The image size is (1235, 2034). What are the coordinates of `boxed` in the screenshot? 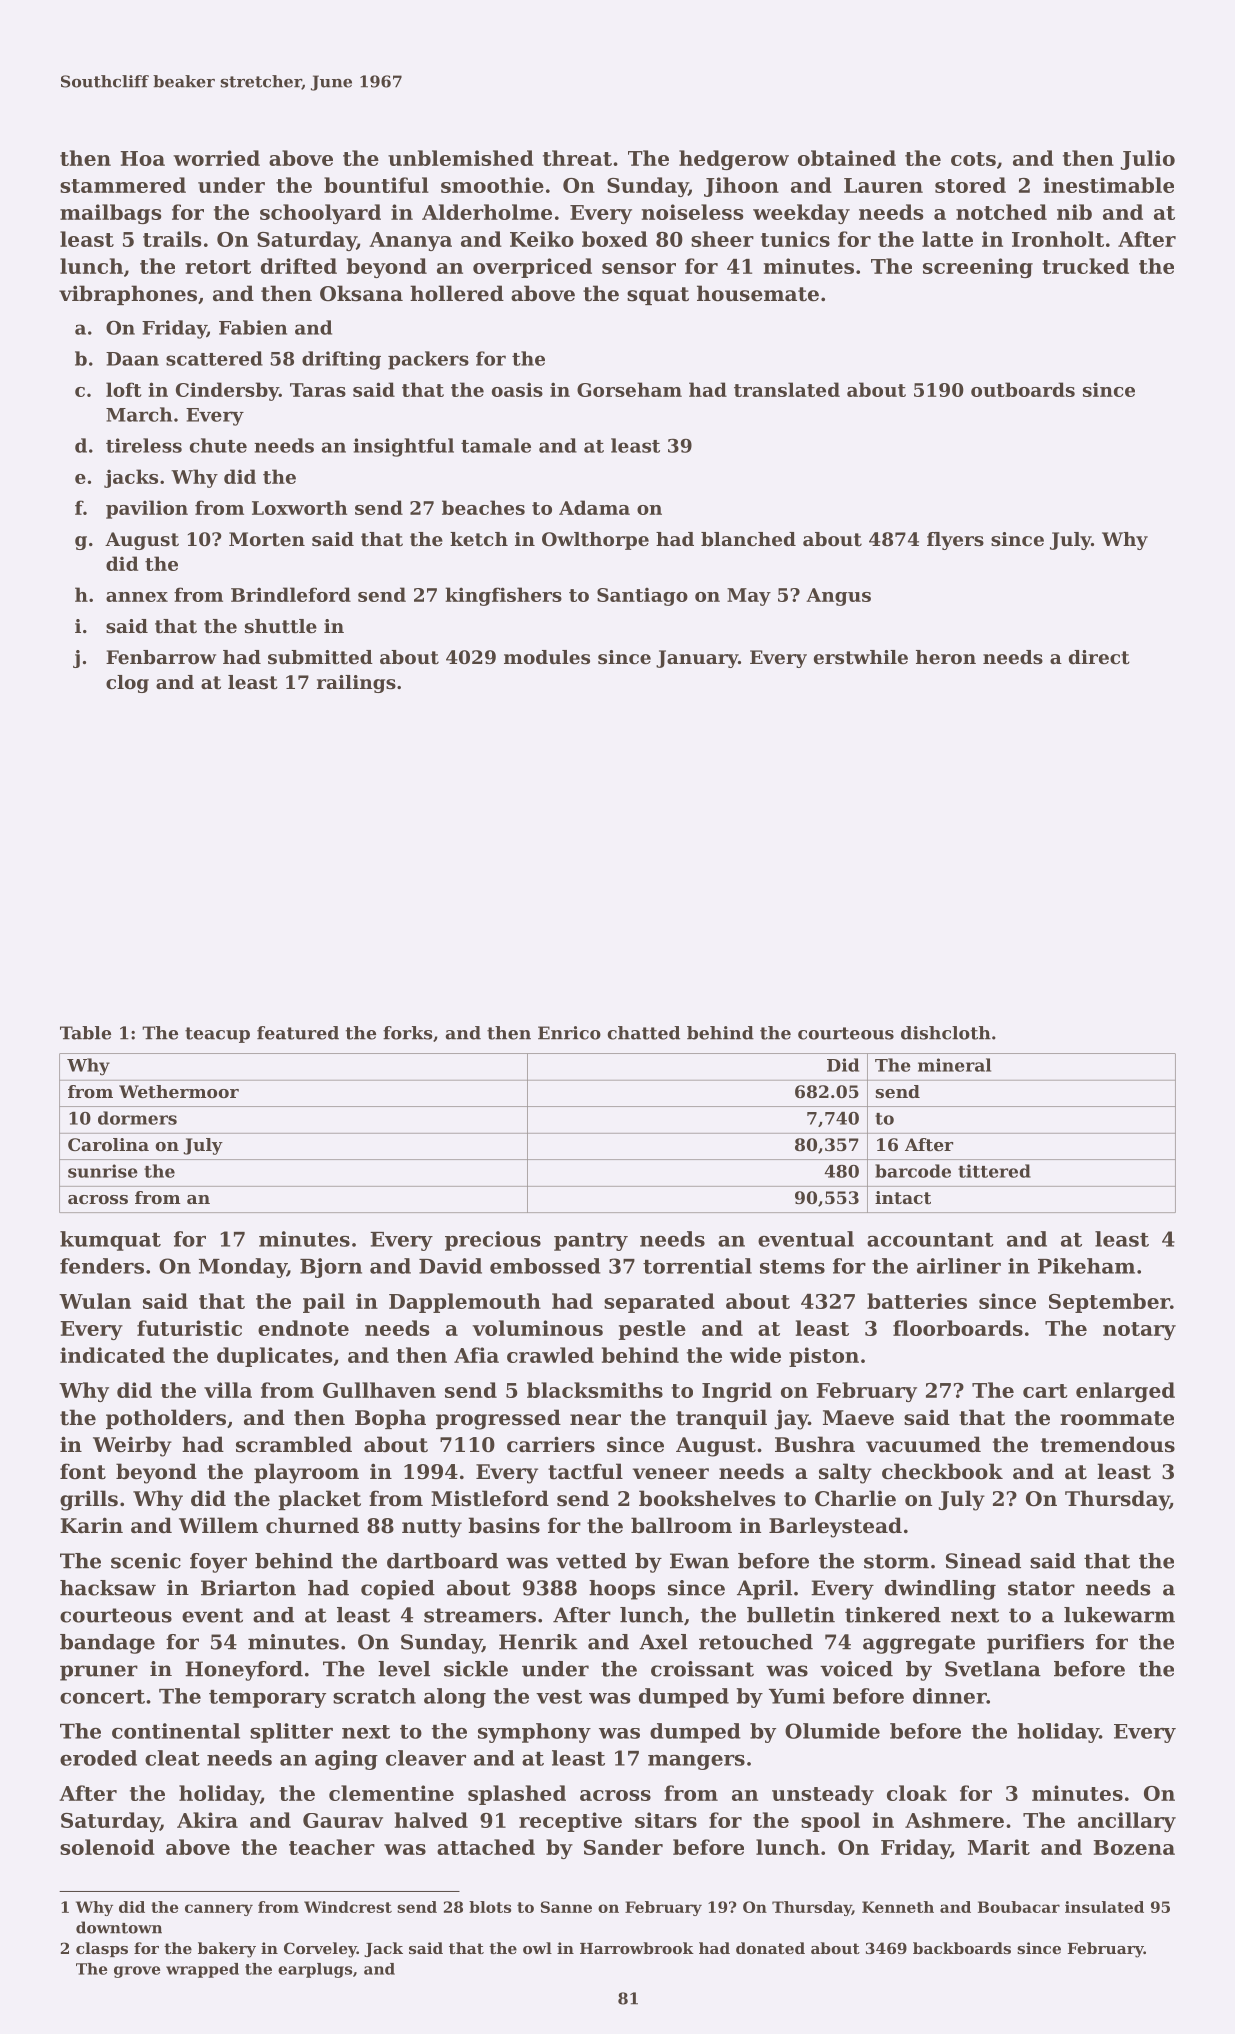 It's located at (615, 239).
